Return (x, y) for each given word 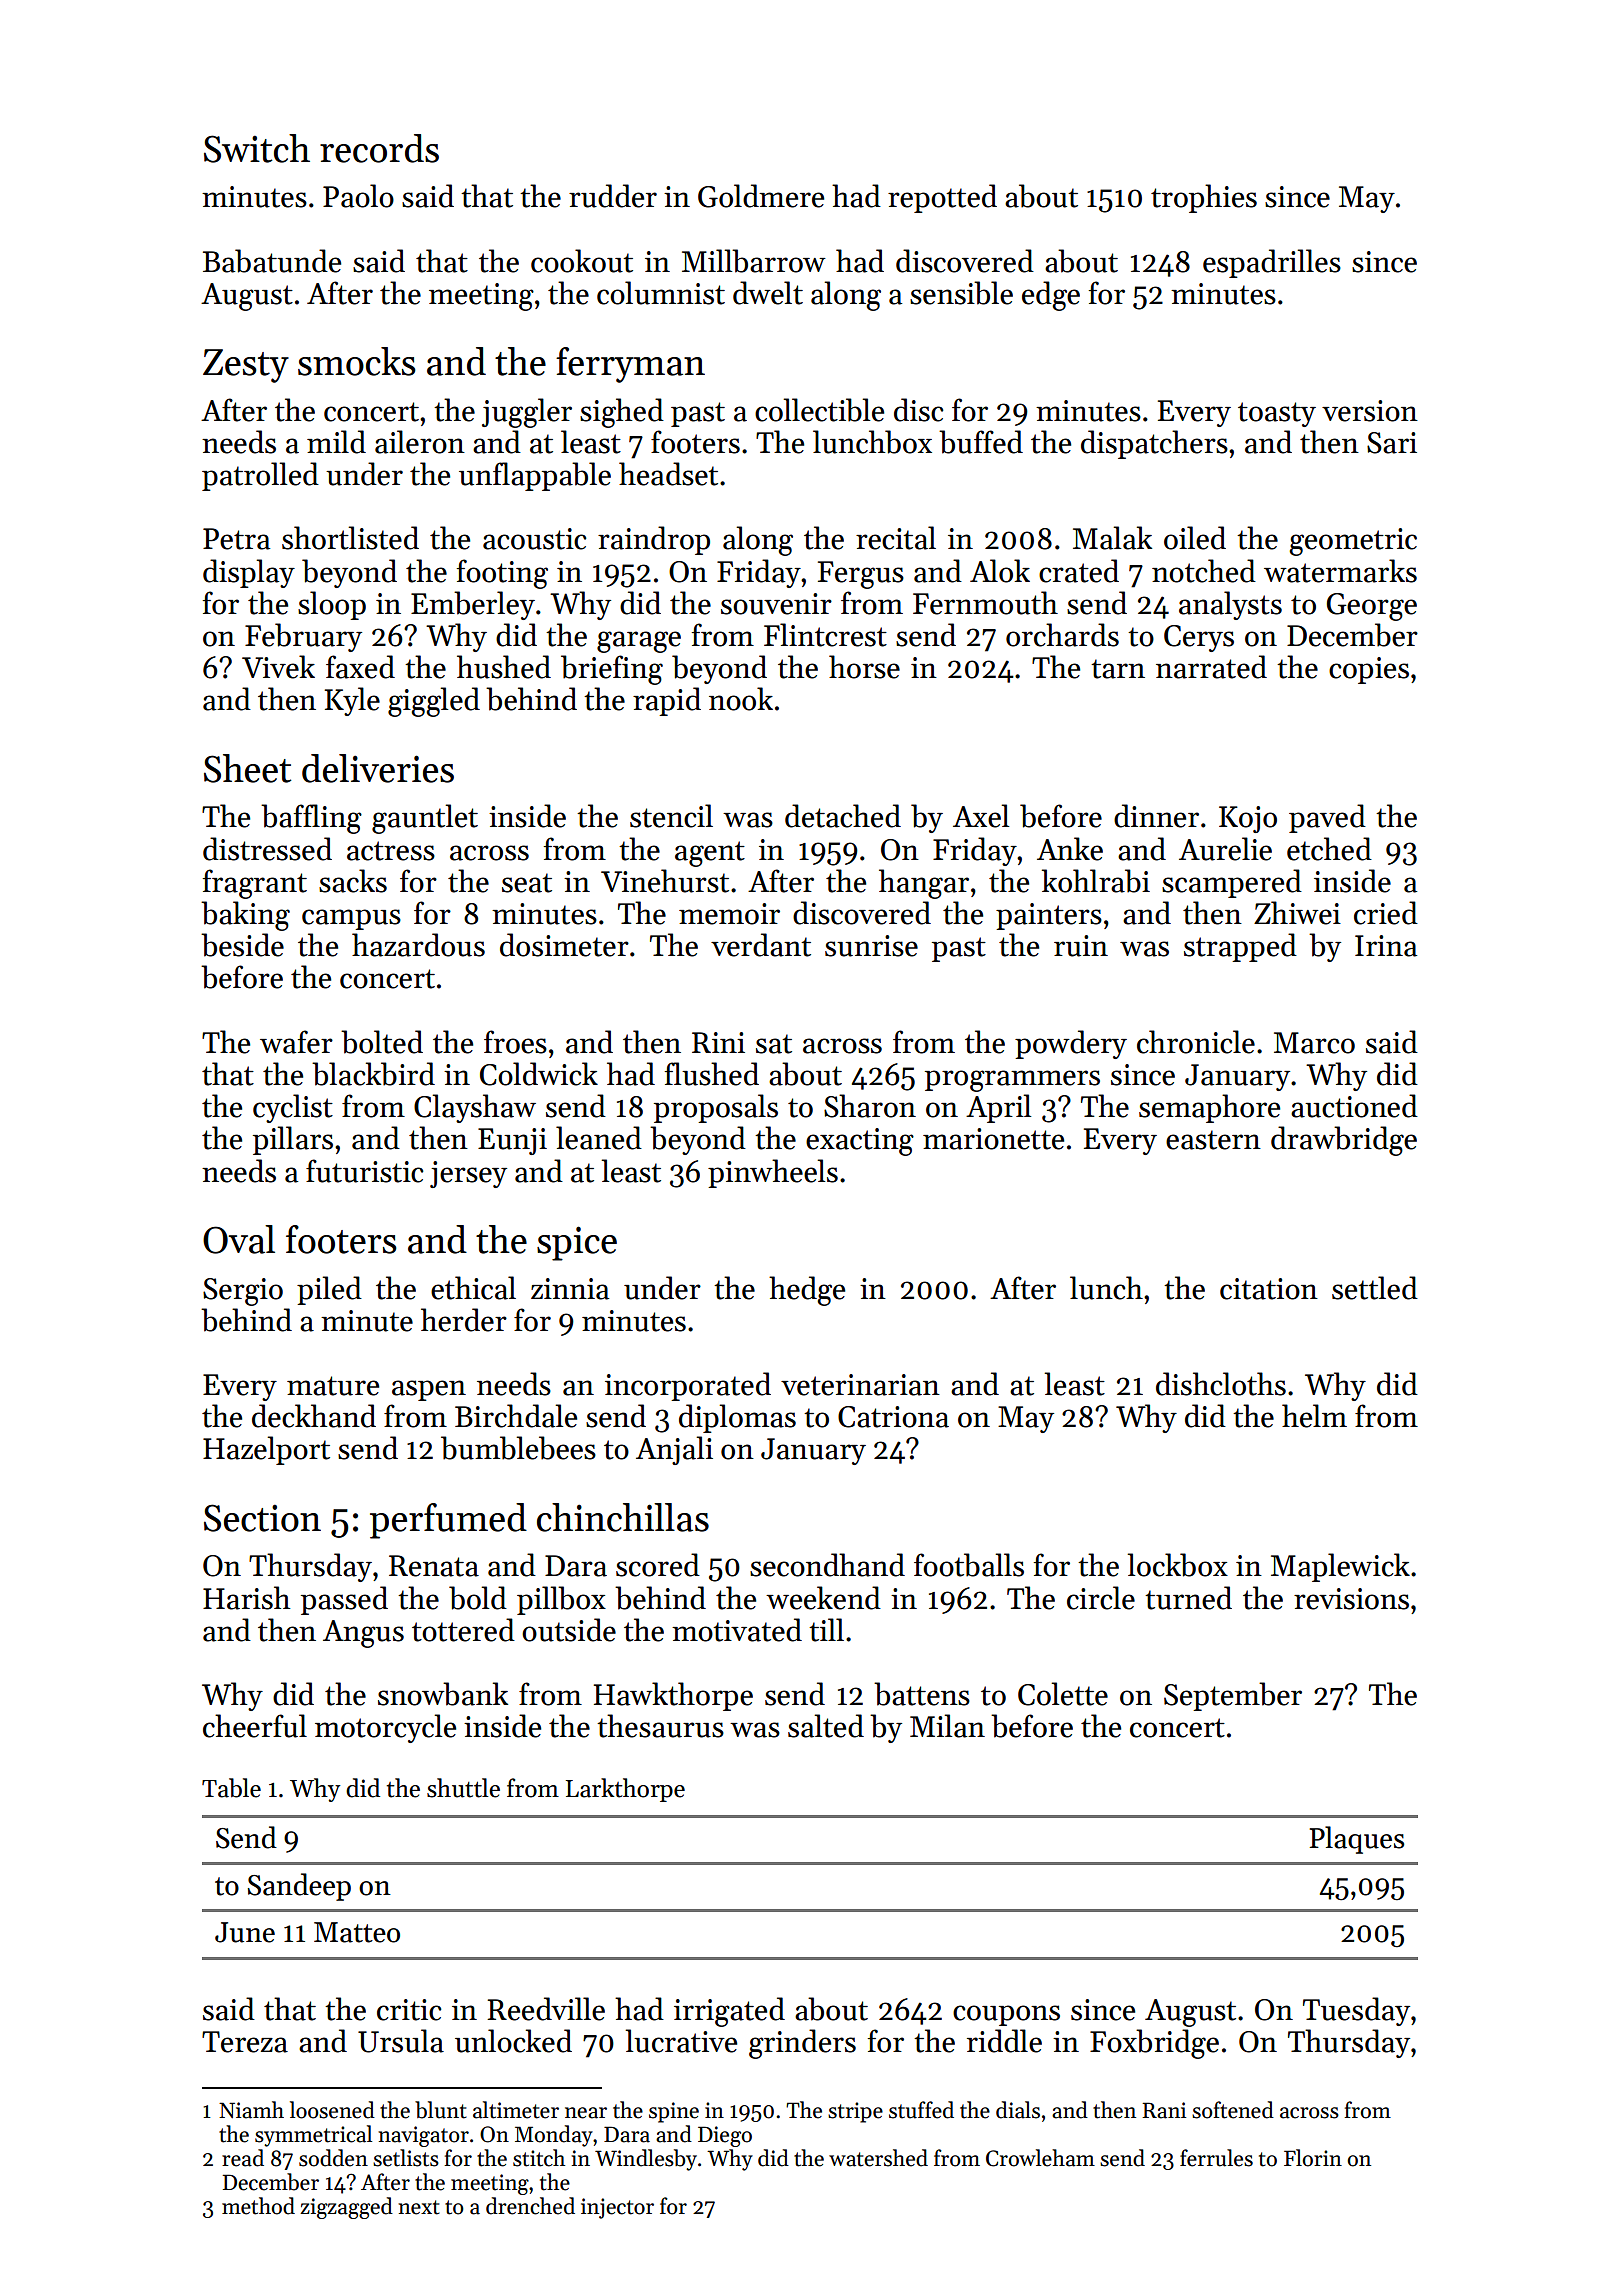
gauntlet (425, 819)
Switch (257, 148)
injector (617, 2208)
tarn (1118, 669)
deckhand (314, 1416)
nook (741, 699)
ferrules (1216, 2158)
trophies (1204, 198)
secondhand (827, 1565)
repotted (942, 198)
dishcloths (1221, 1384)
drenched (530, 2206)
